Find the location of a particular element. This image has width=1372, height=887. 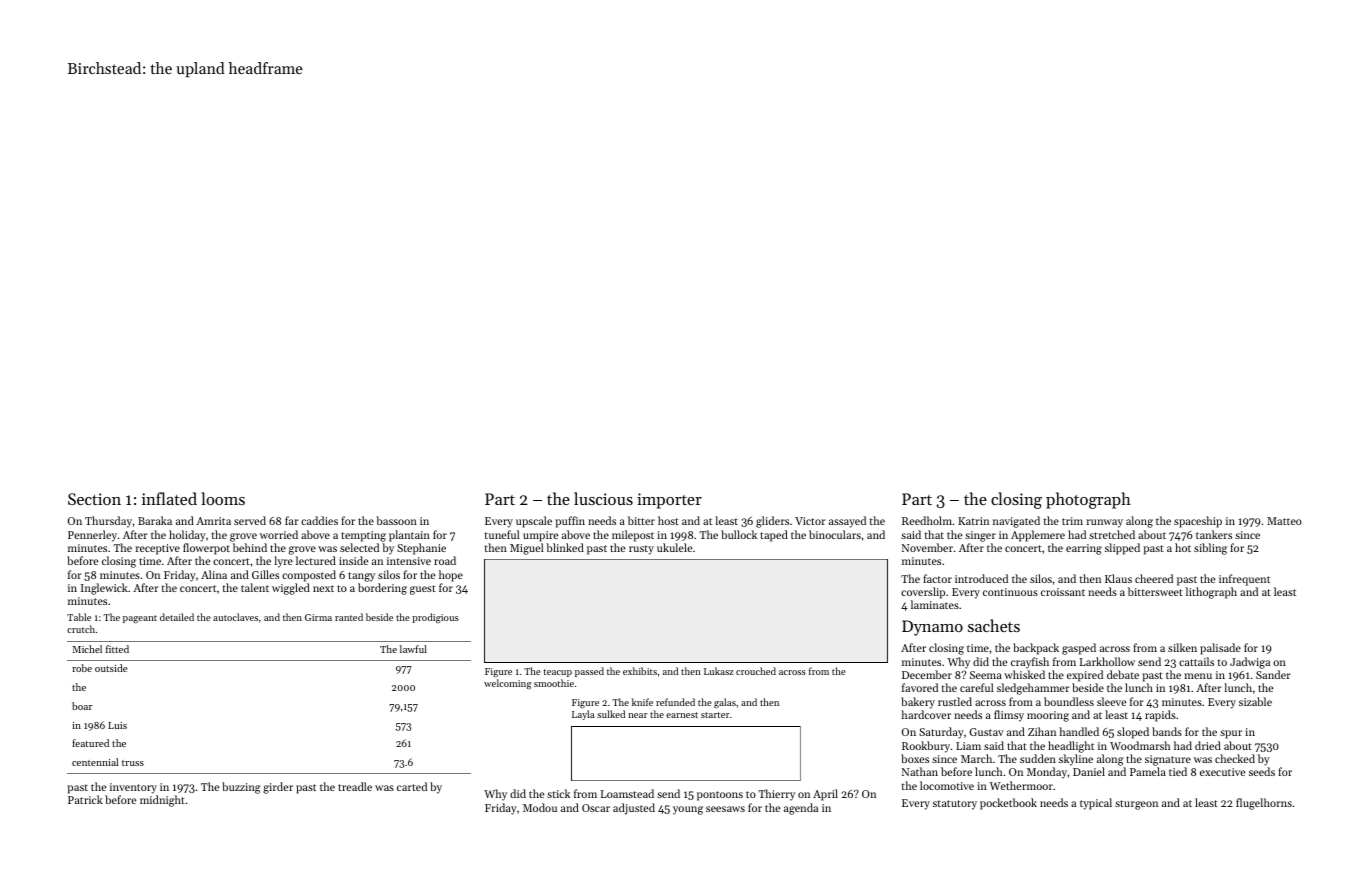

guest is located at coordinates (423, 590).
